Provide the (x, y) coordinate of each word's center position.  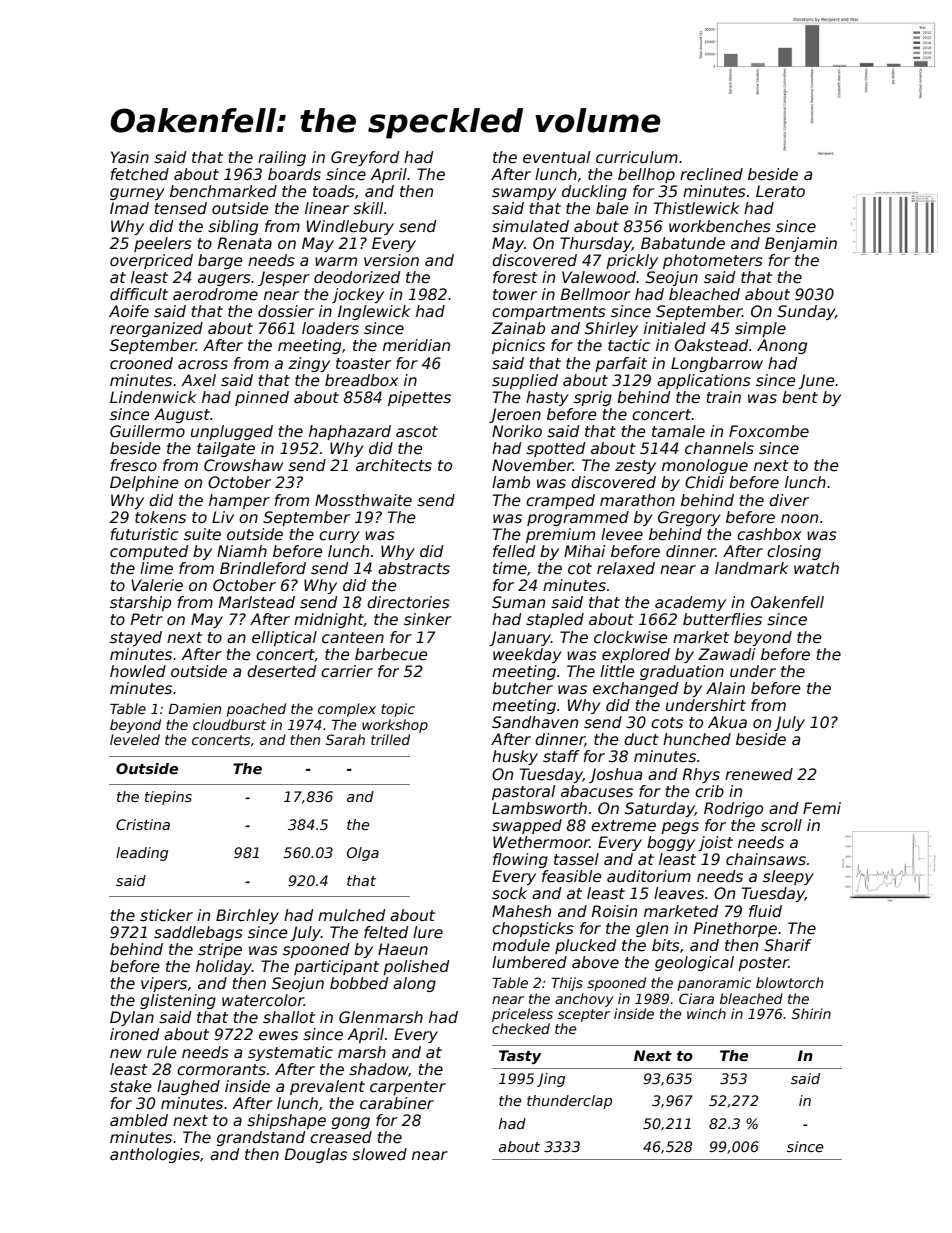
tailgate (226, 449)
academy (690, 603)
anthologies (155, 1155)
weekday (527, 655)
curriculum (637, 157)
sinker (428, 619)
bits (666, 945)
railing (282, 158)
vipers (164, 984)
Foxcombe (769, 431)
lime (156, 568)
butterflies (722, 619)
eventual (556, 157)
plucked (585, 946)
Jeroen (515, 415)
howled (138, 671)
